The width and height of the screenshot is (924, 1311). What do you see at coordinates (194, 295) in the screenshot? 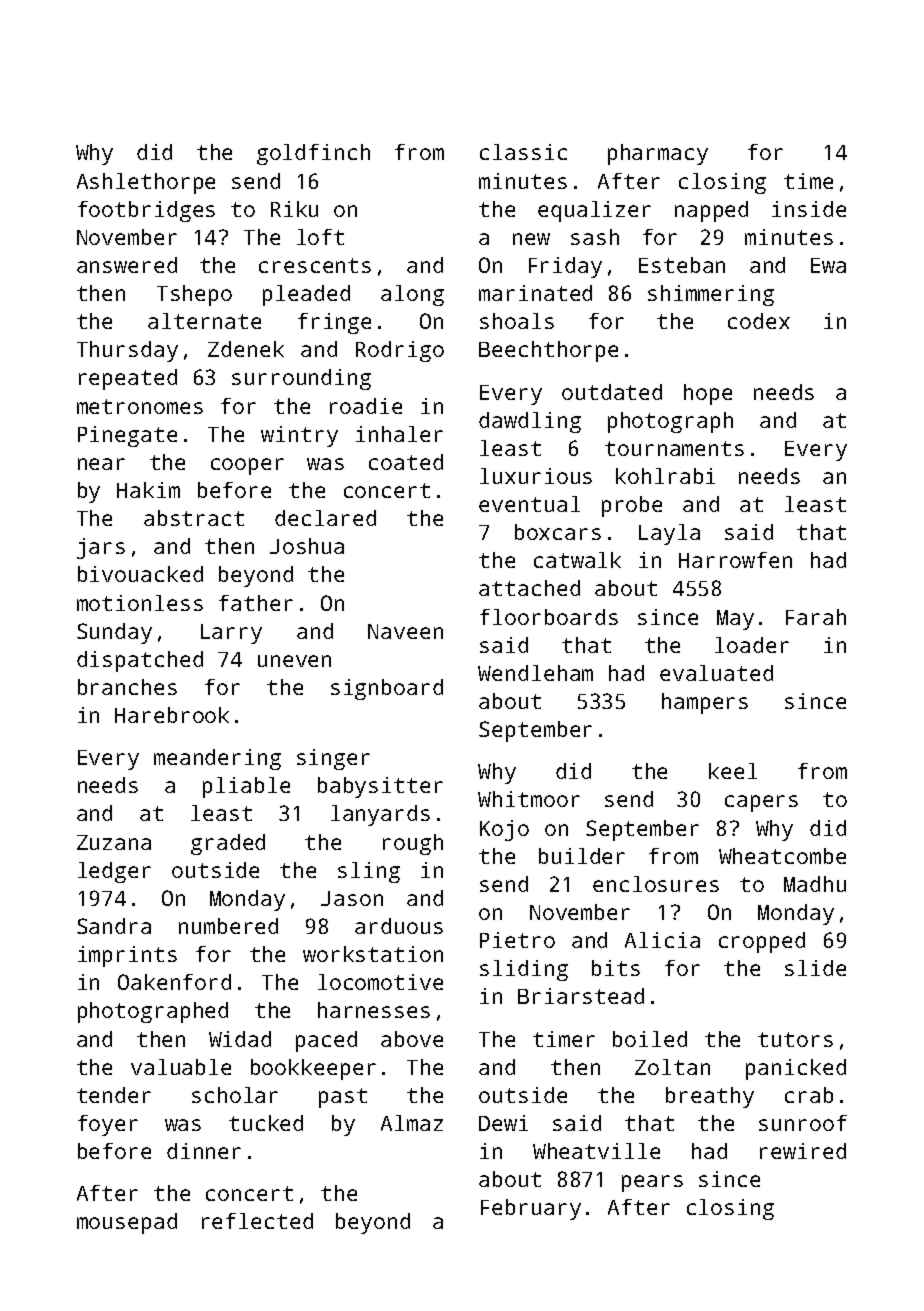
I see `Tshepo` at bounding box center [194, 295].
